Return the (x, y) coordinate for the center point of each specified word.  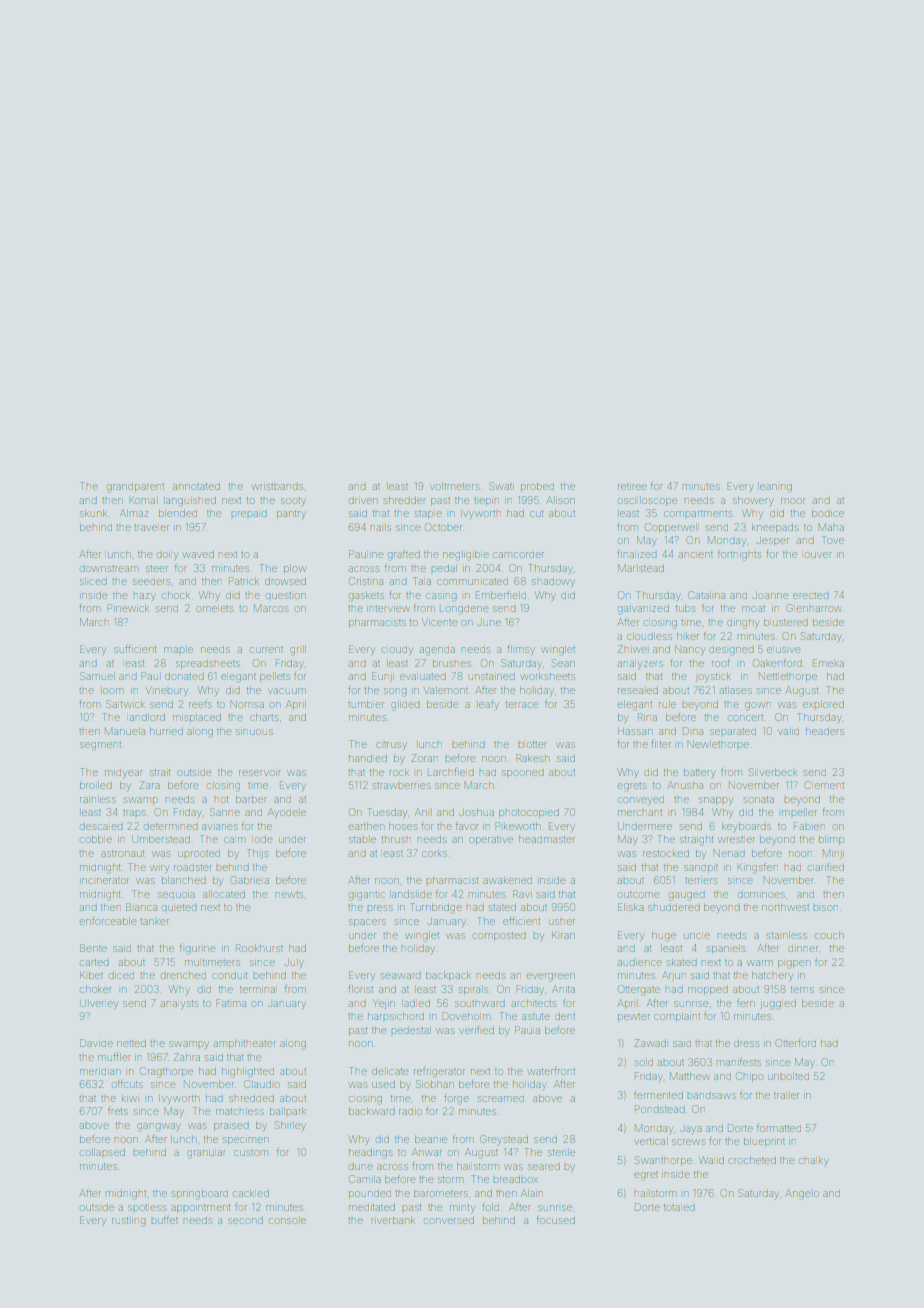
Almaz (134, 513)
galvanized (643, 609)
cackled (251, 1193)
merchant (640, 813)
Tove (833, 540)
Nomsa (247, 704)
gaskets (366, 596)
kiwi (129, 1099)
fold (490, 1207)
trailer (786, 1096)
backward (372, 1112)
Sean (563, 663)
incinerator (105, 881)
